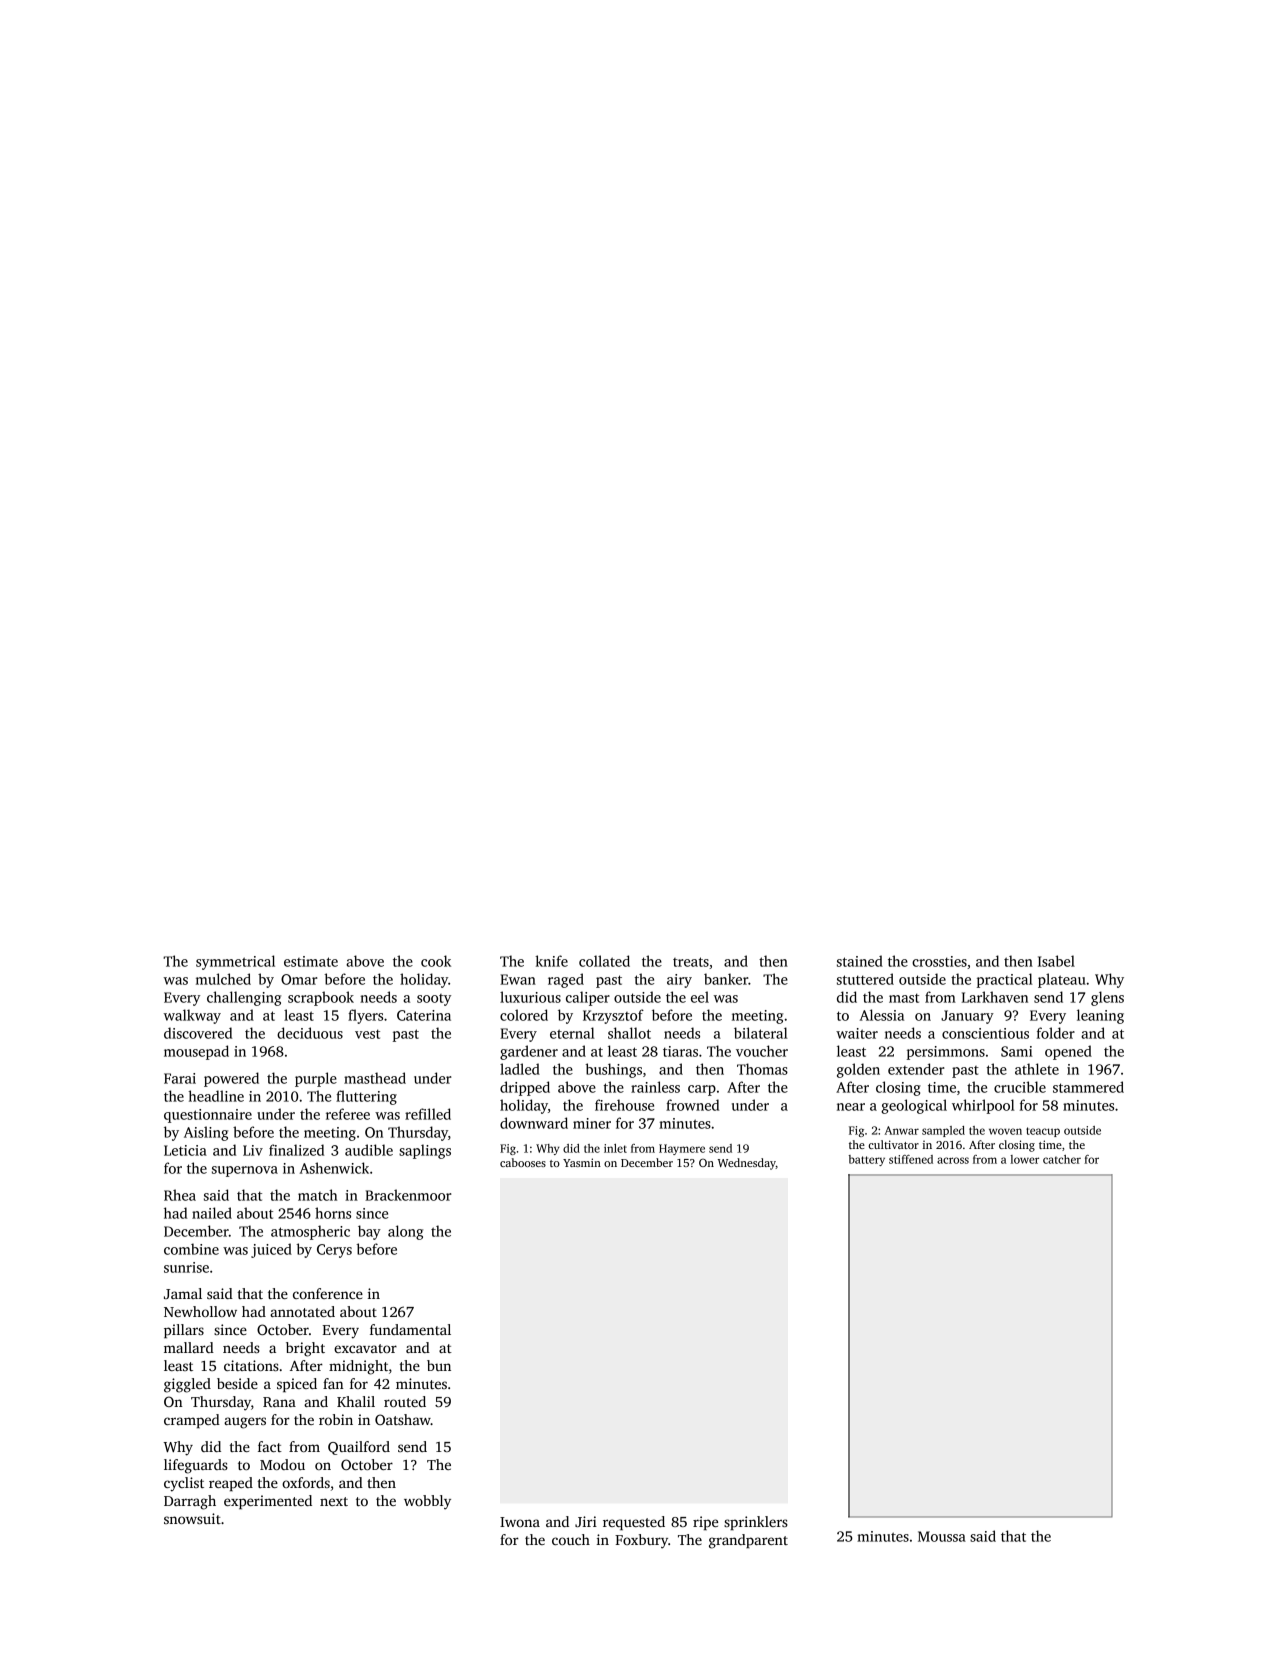  Describe the element at coordinates (700, 997) in the document. I see `eel` at that location.
